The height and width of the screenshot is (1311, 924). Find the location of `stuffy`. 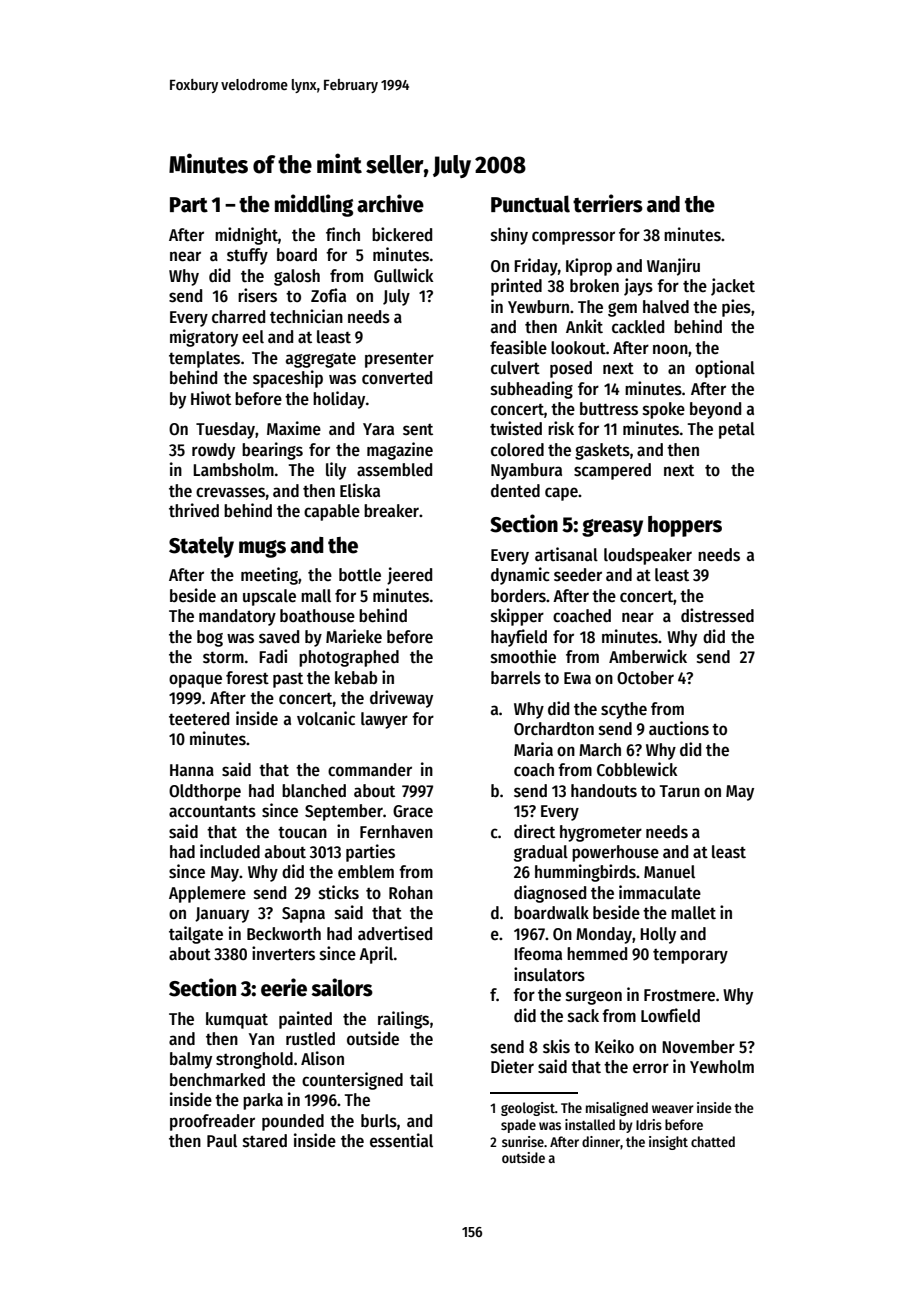

stuffy is located at coordinates (247, 256).
